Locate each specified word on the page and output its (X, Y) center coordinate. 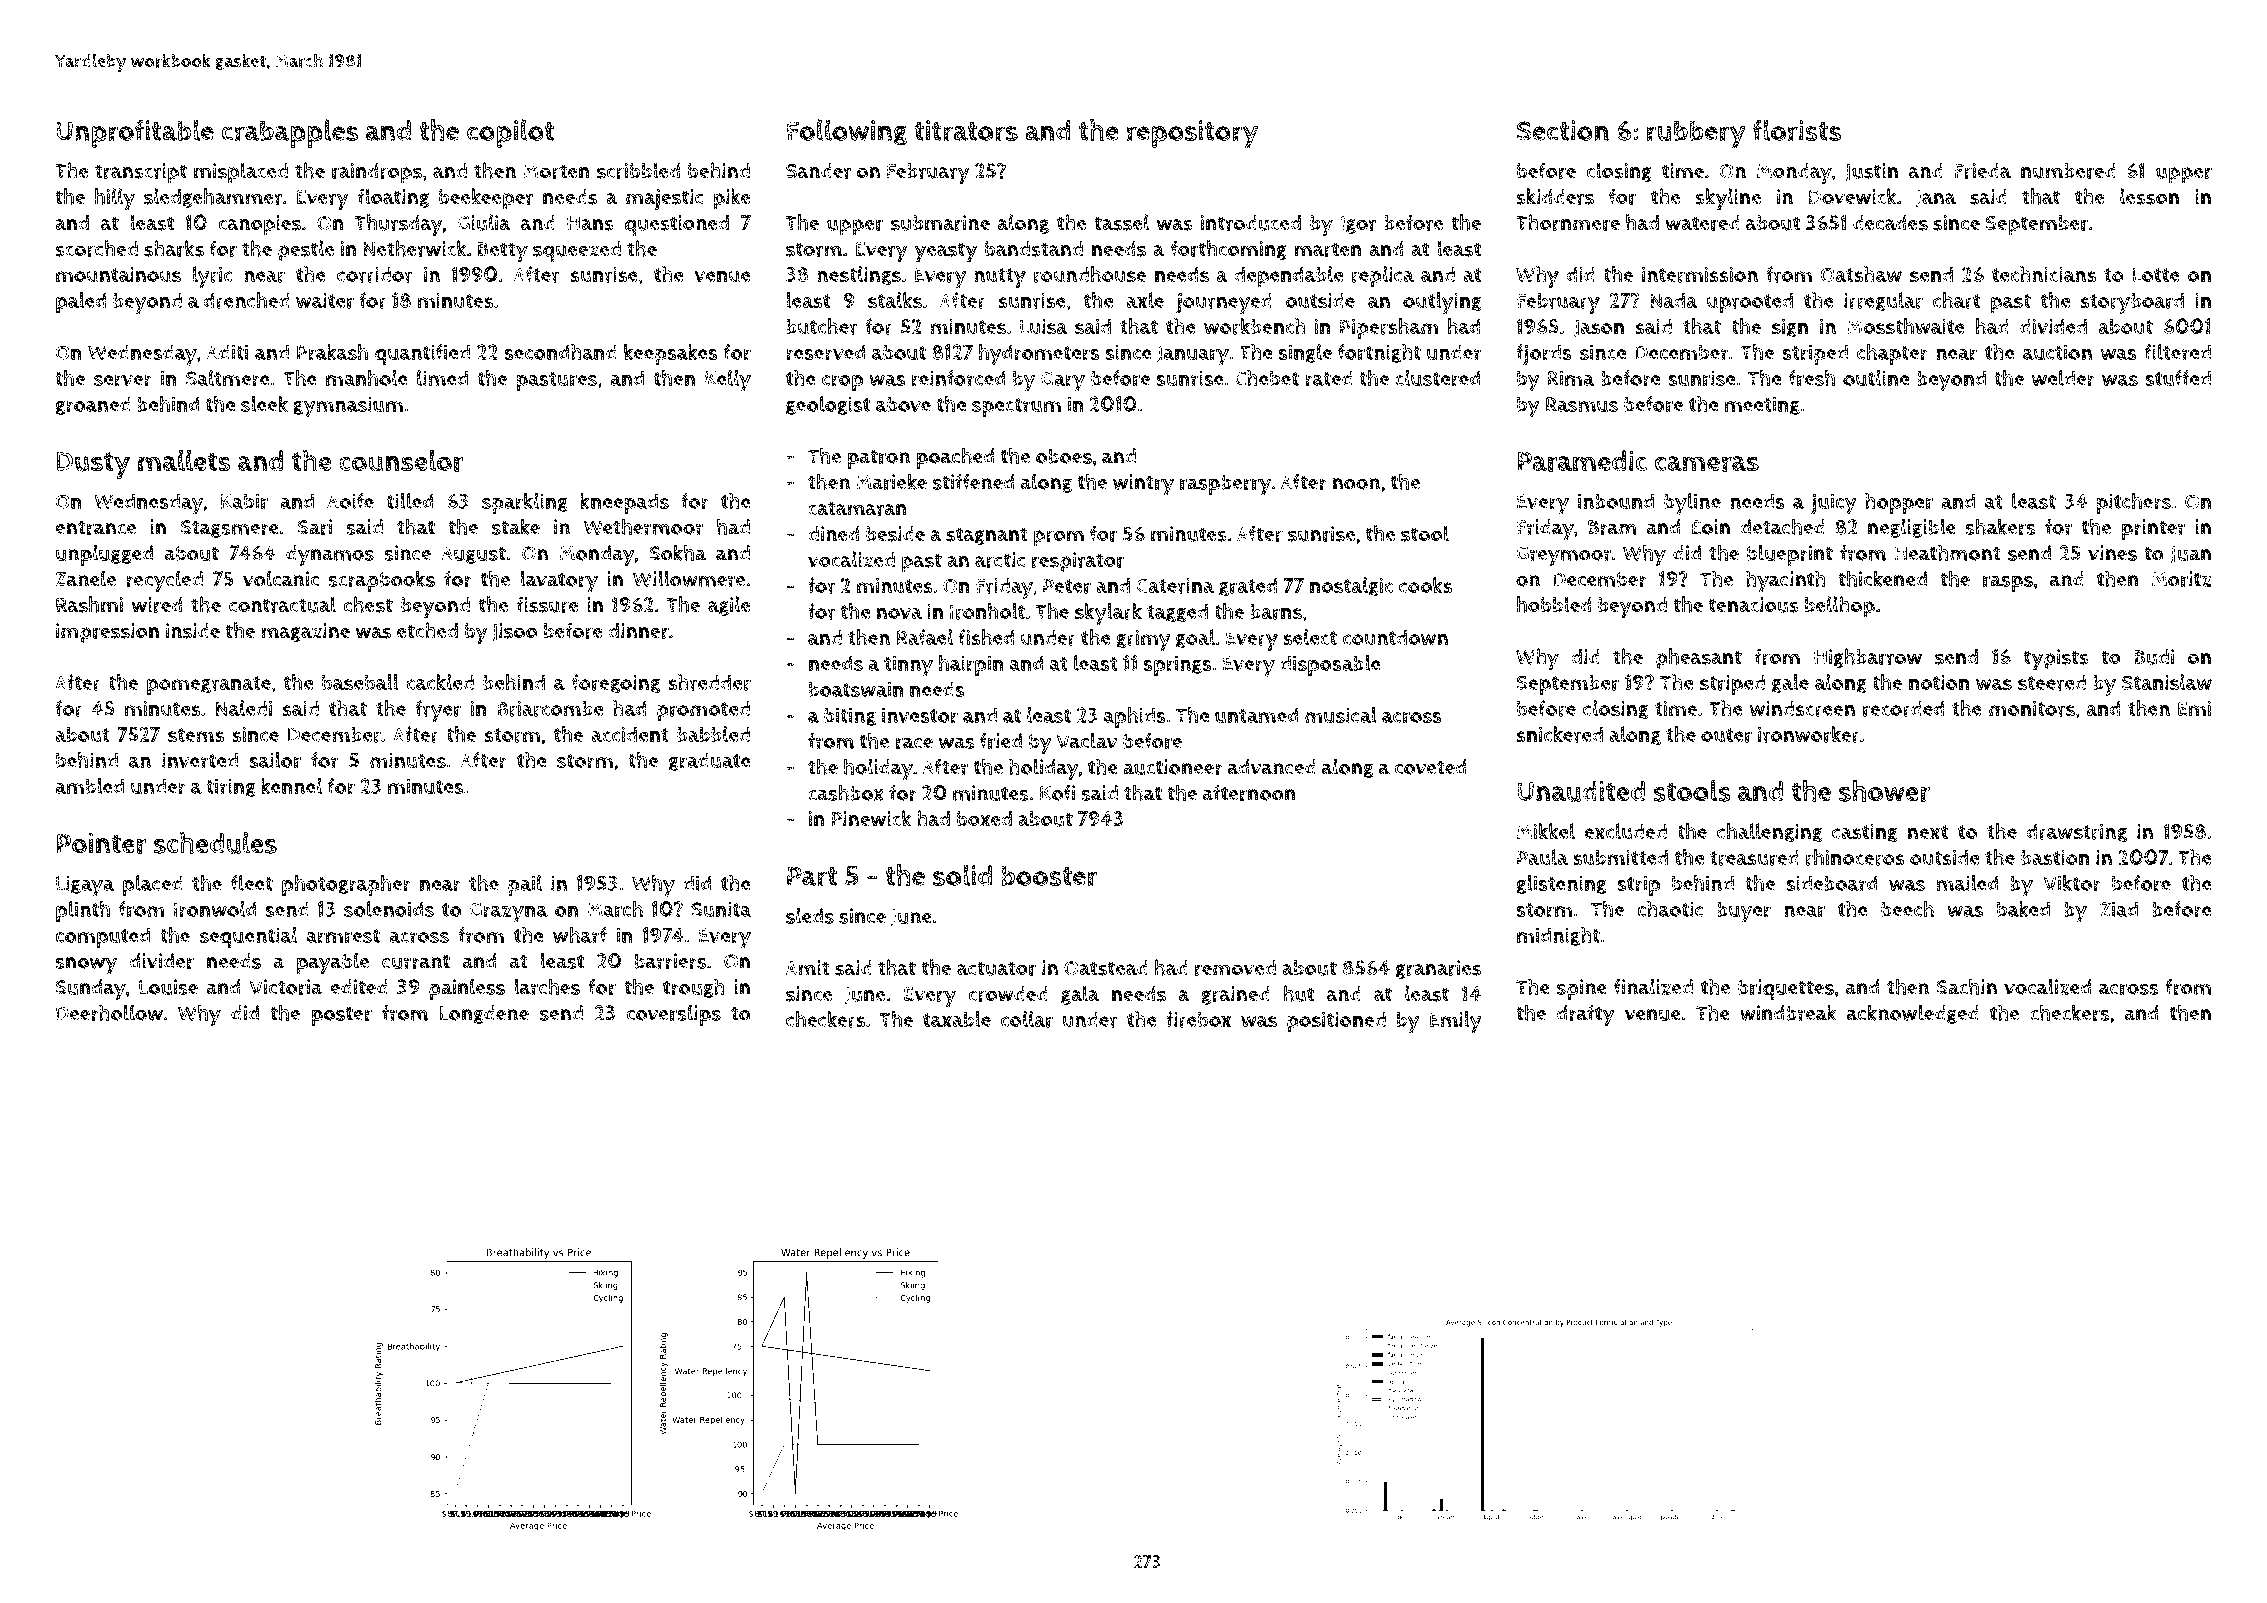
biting (850, 716)
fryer (438, 711)
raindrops (377, 173)
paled (81, 302)
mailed (1967, 883)
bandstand (1034, 249)
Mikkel (1546, 831)
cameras (1707, 464)
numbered (2068, 171)
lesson (2149, 196)
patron (878, 459)
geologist (828, 405)
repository (1192, 134)
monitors (2032, 709)
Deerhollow (109, 1012)
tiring (231, 787)
